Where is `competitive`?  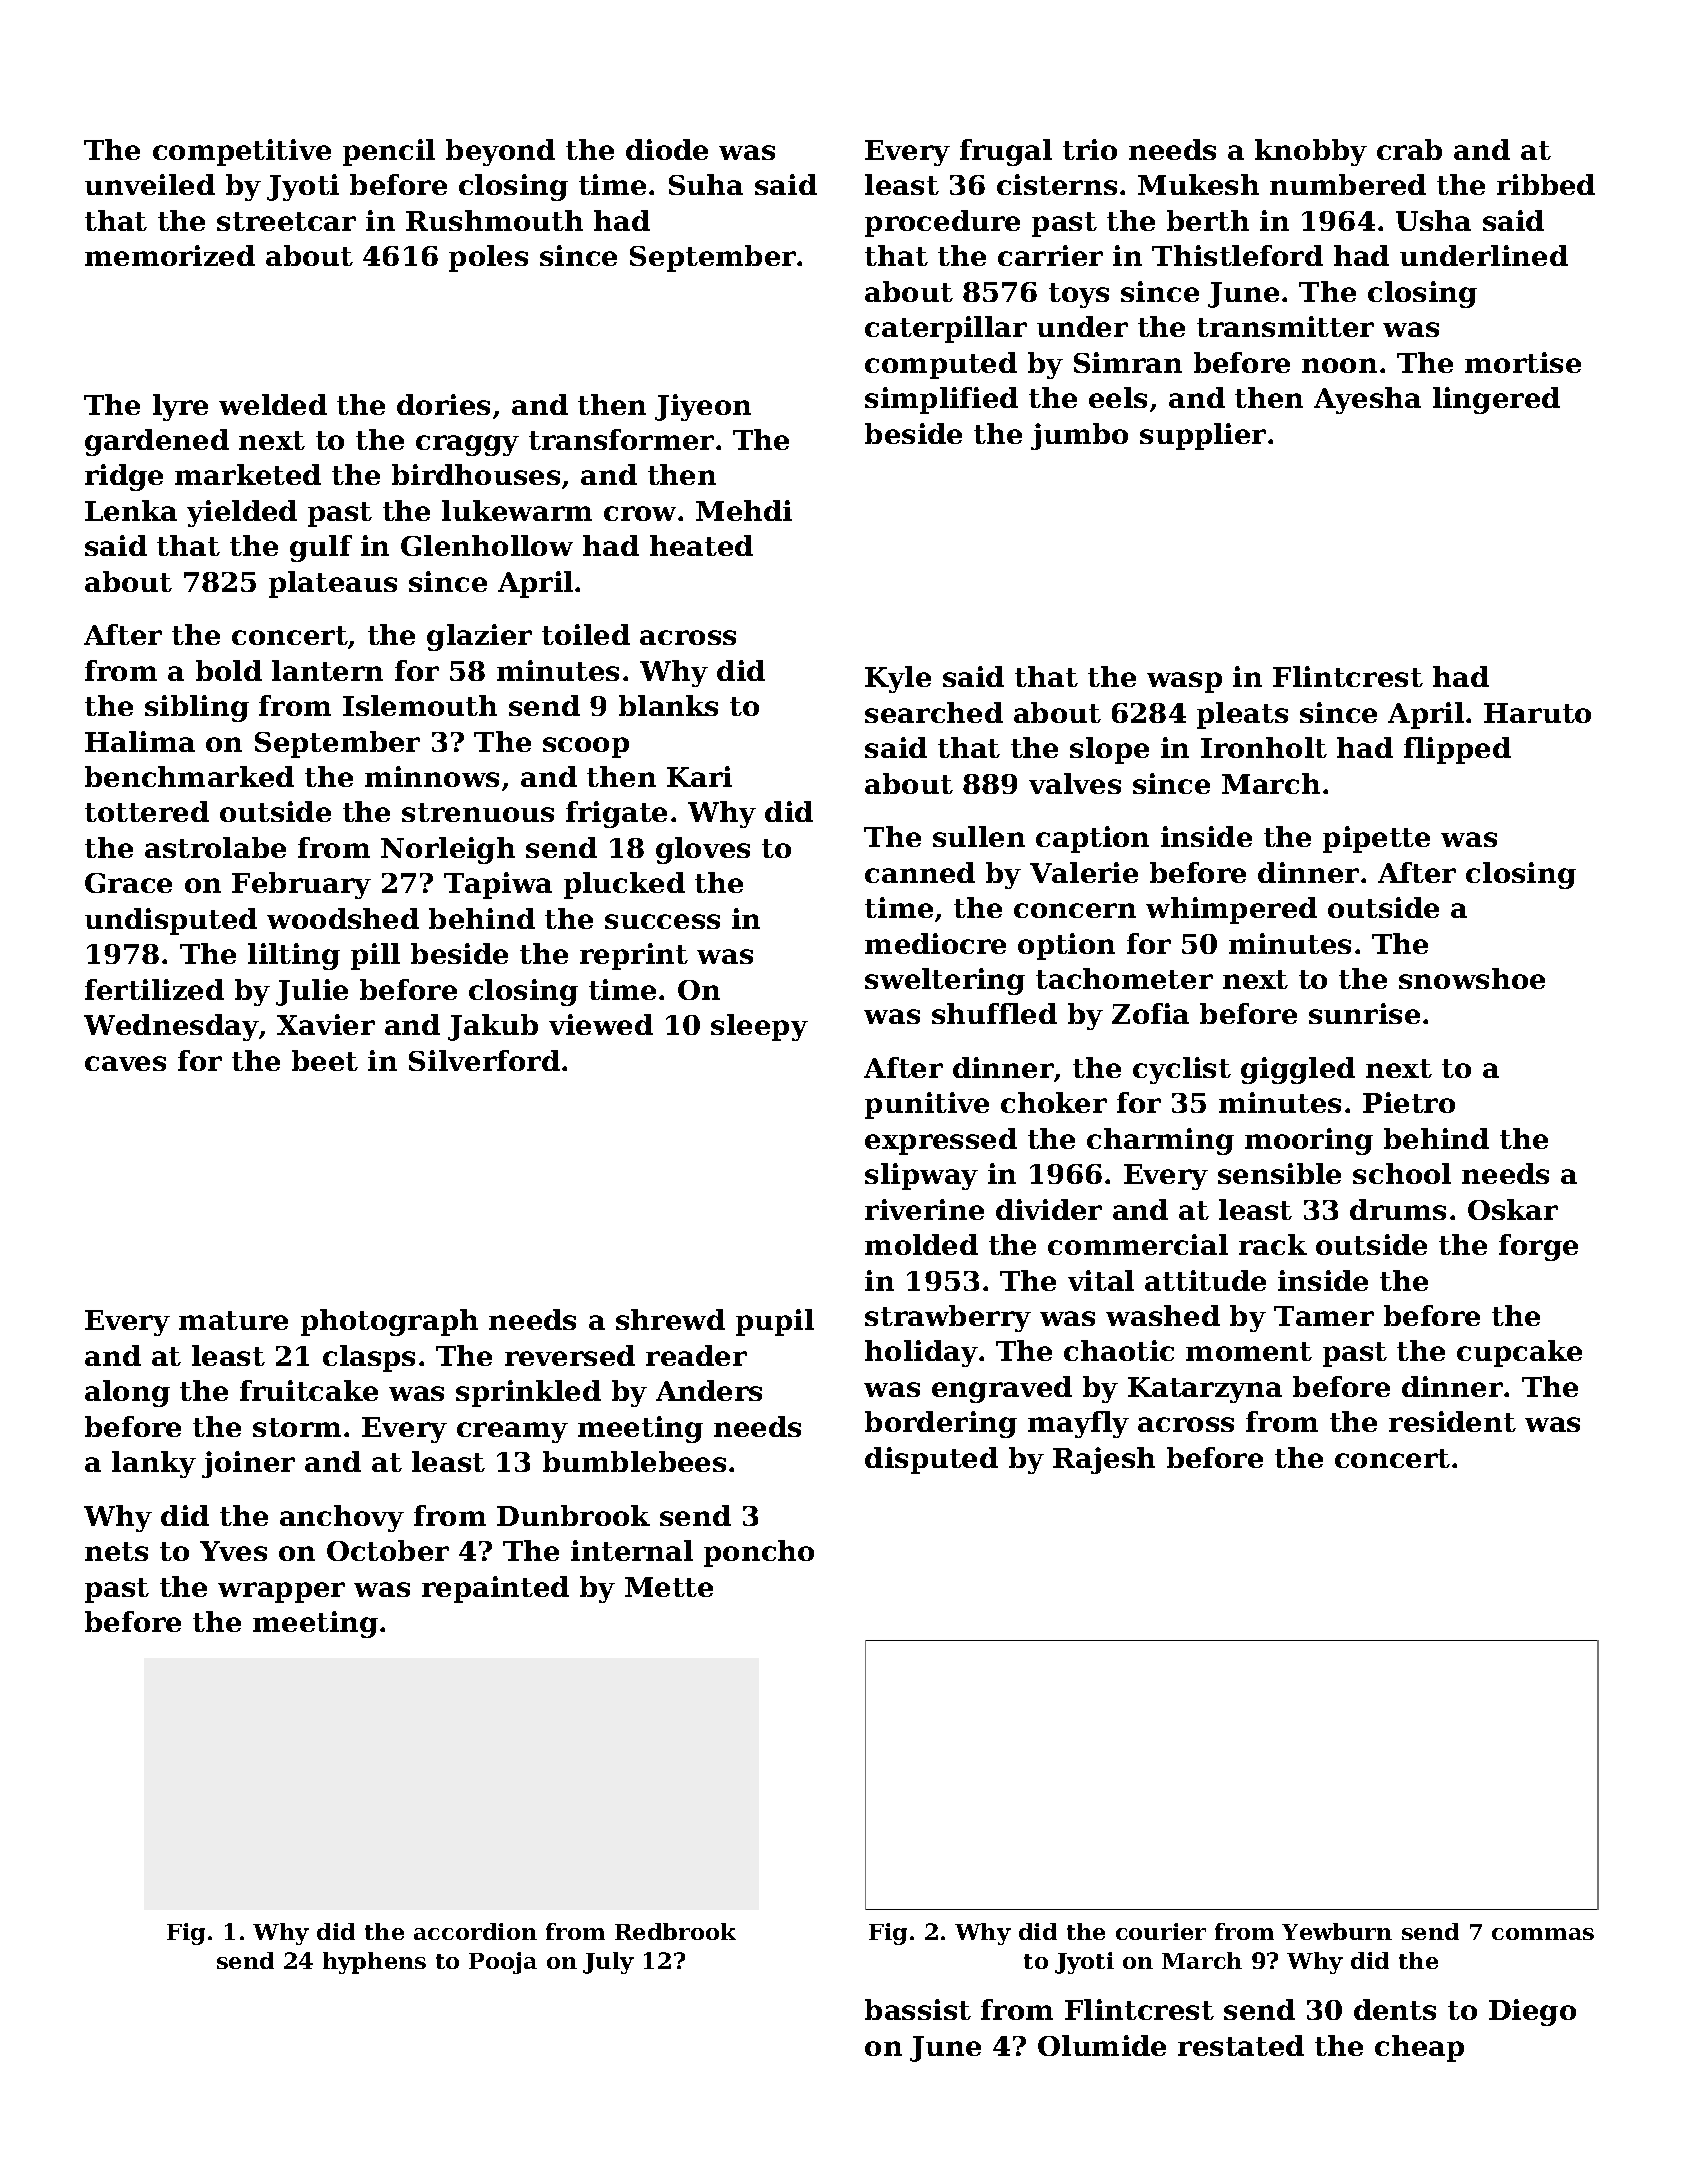 competitive is located at coordinates (242, 152).
